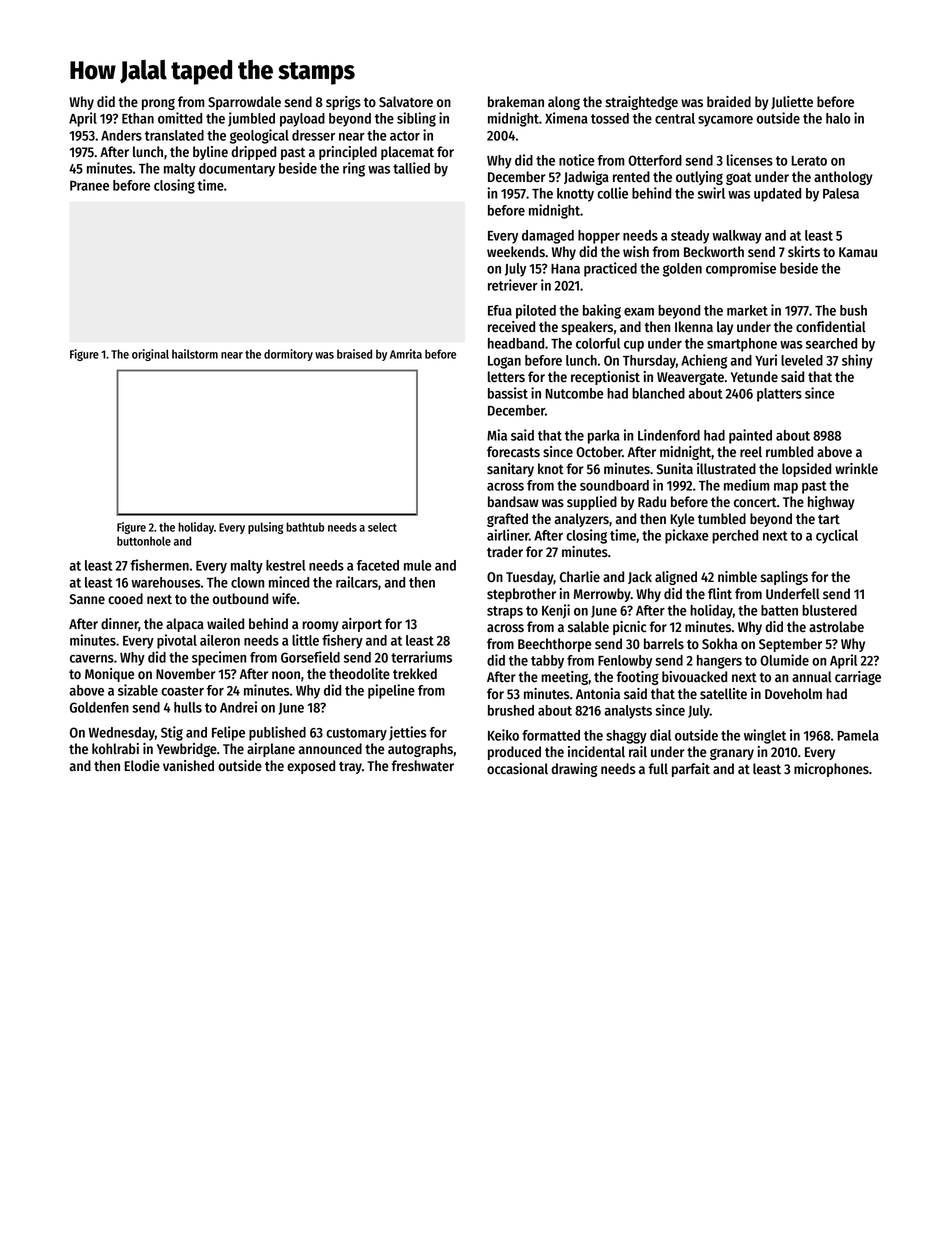 The height and width of the image is (1233, 952). Describe the element at coordinates (719, 644) in the image. I see `Sokha` at that location.
